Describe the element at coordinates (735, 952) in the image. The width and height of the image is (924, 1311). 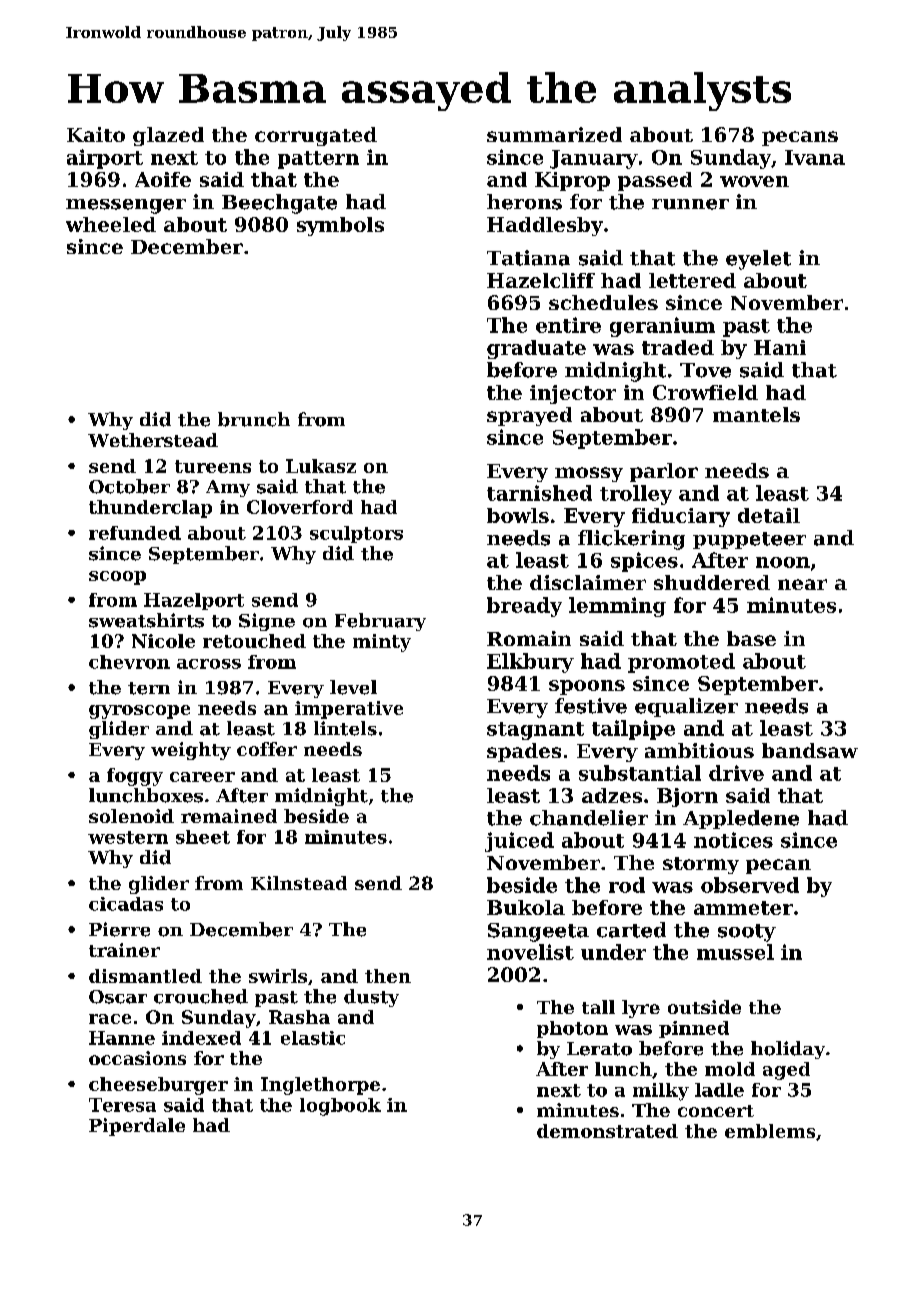
I see `mussel` at that location.
